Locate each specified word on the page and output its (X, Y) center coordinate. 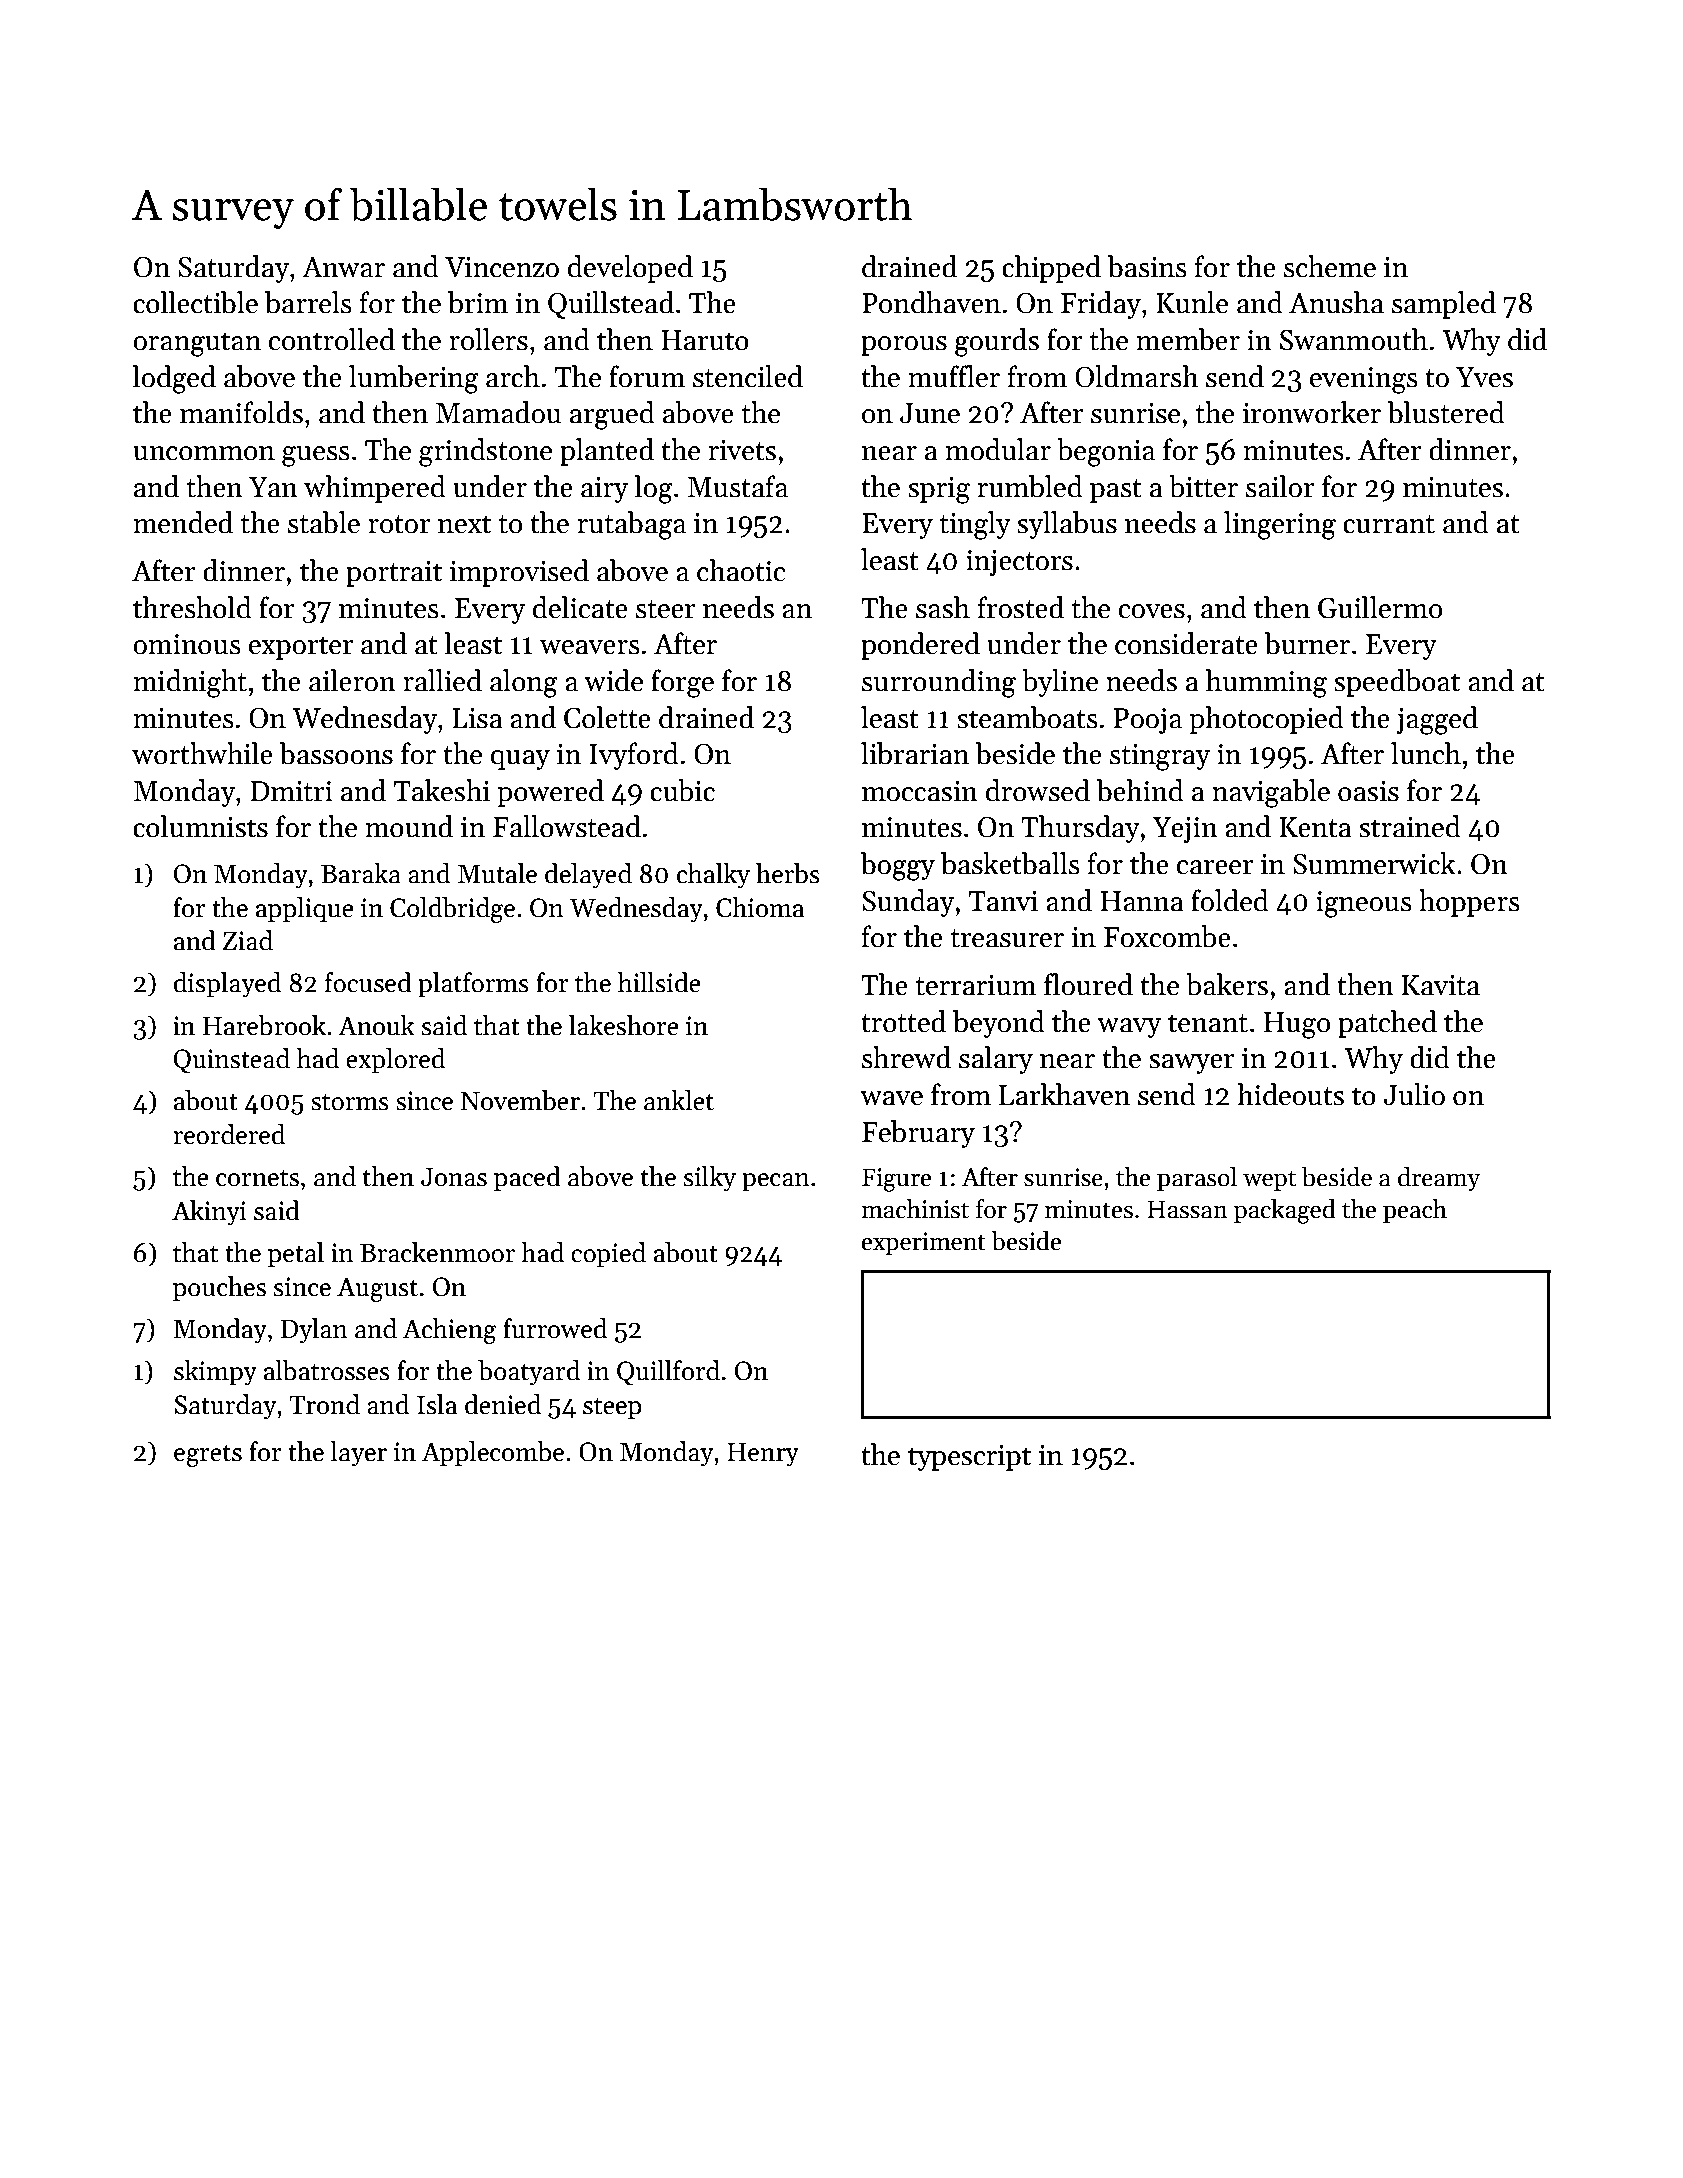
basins (1147, 266)
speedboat (1397, 683)
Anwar (343, 267)
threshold (192, 607)
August (377, 1289)
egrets (208, 1455)
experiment (923, 1243)
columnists (200, 826)
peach (1415, 1211)
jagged (1437, 720)
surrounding (939, 683)
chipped (1051, 269)
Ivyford (634, 756)
